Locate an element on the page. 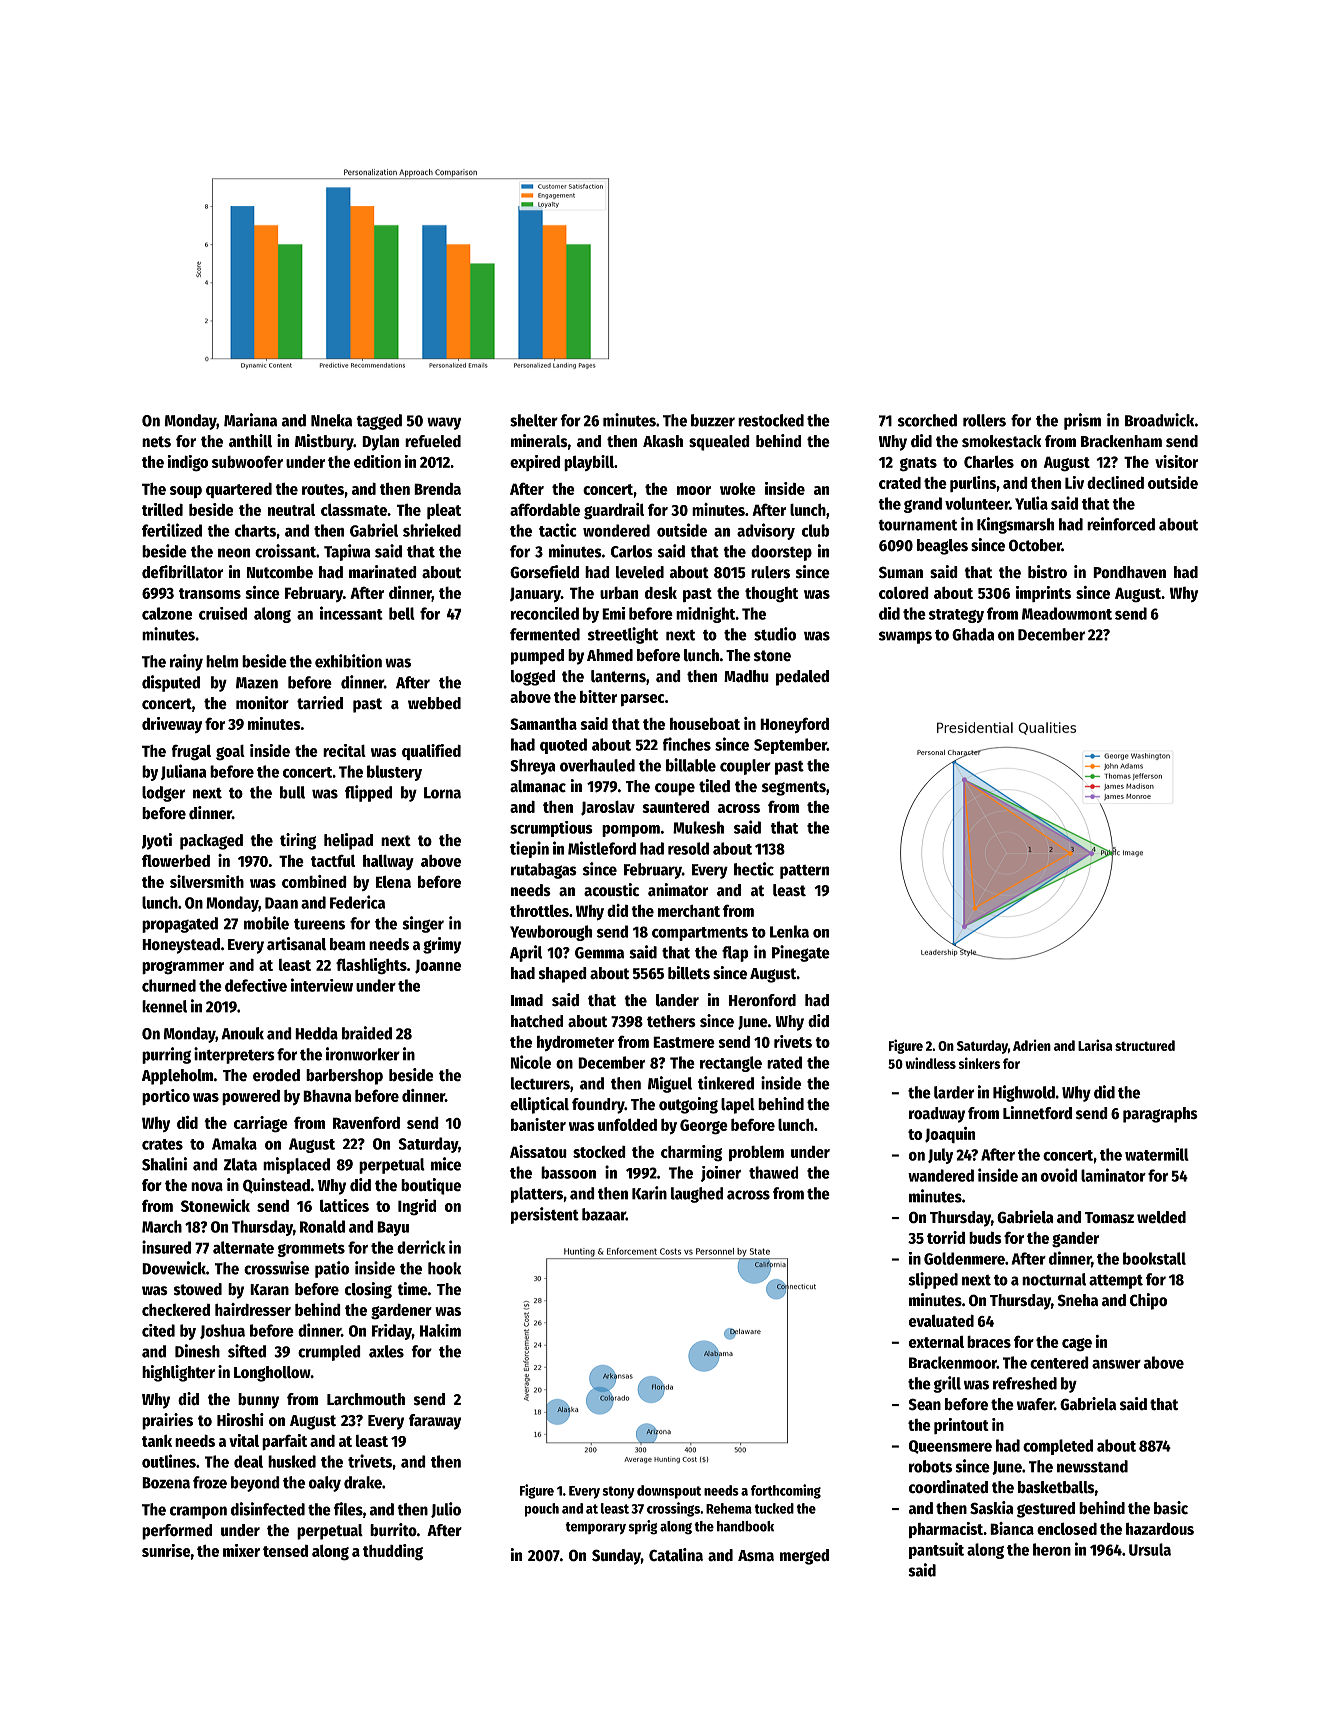  Shalini is located at coordinates (164, 1164).
